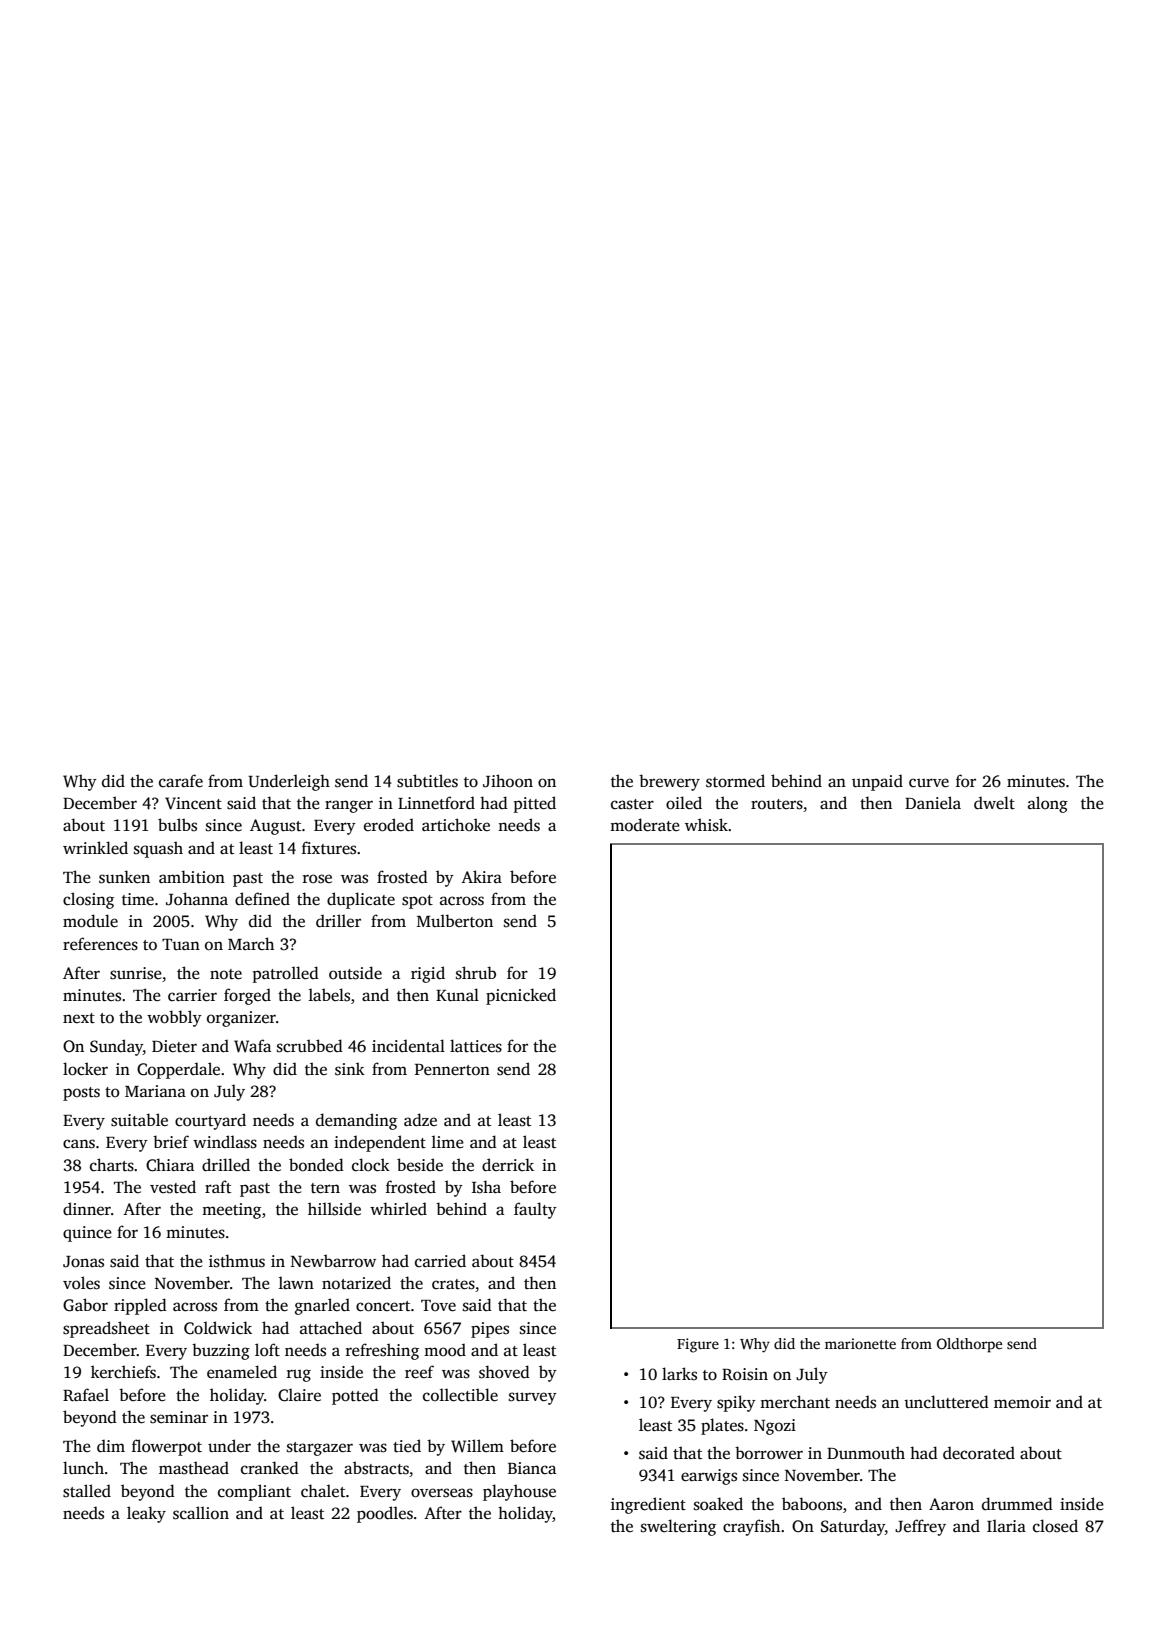  Describe the element at coordinates (535, 1210) in the document. I see `faulty` at that location.
